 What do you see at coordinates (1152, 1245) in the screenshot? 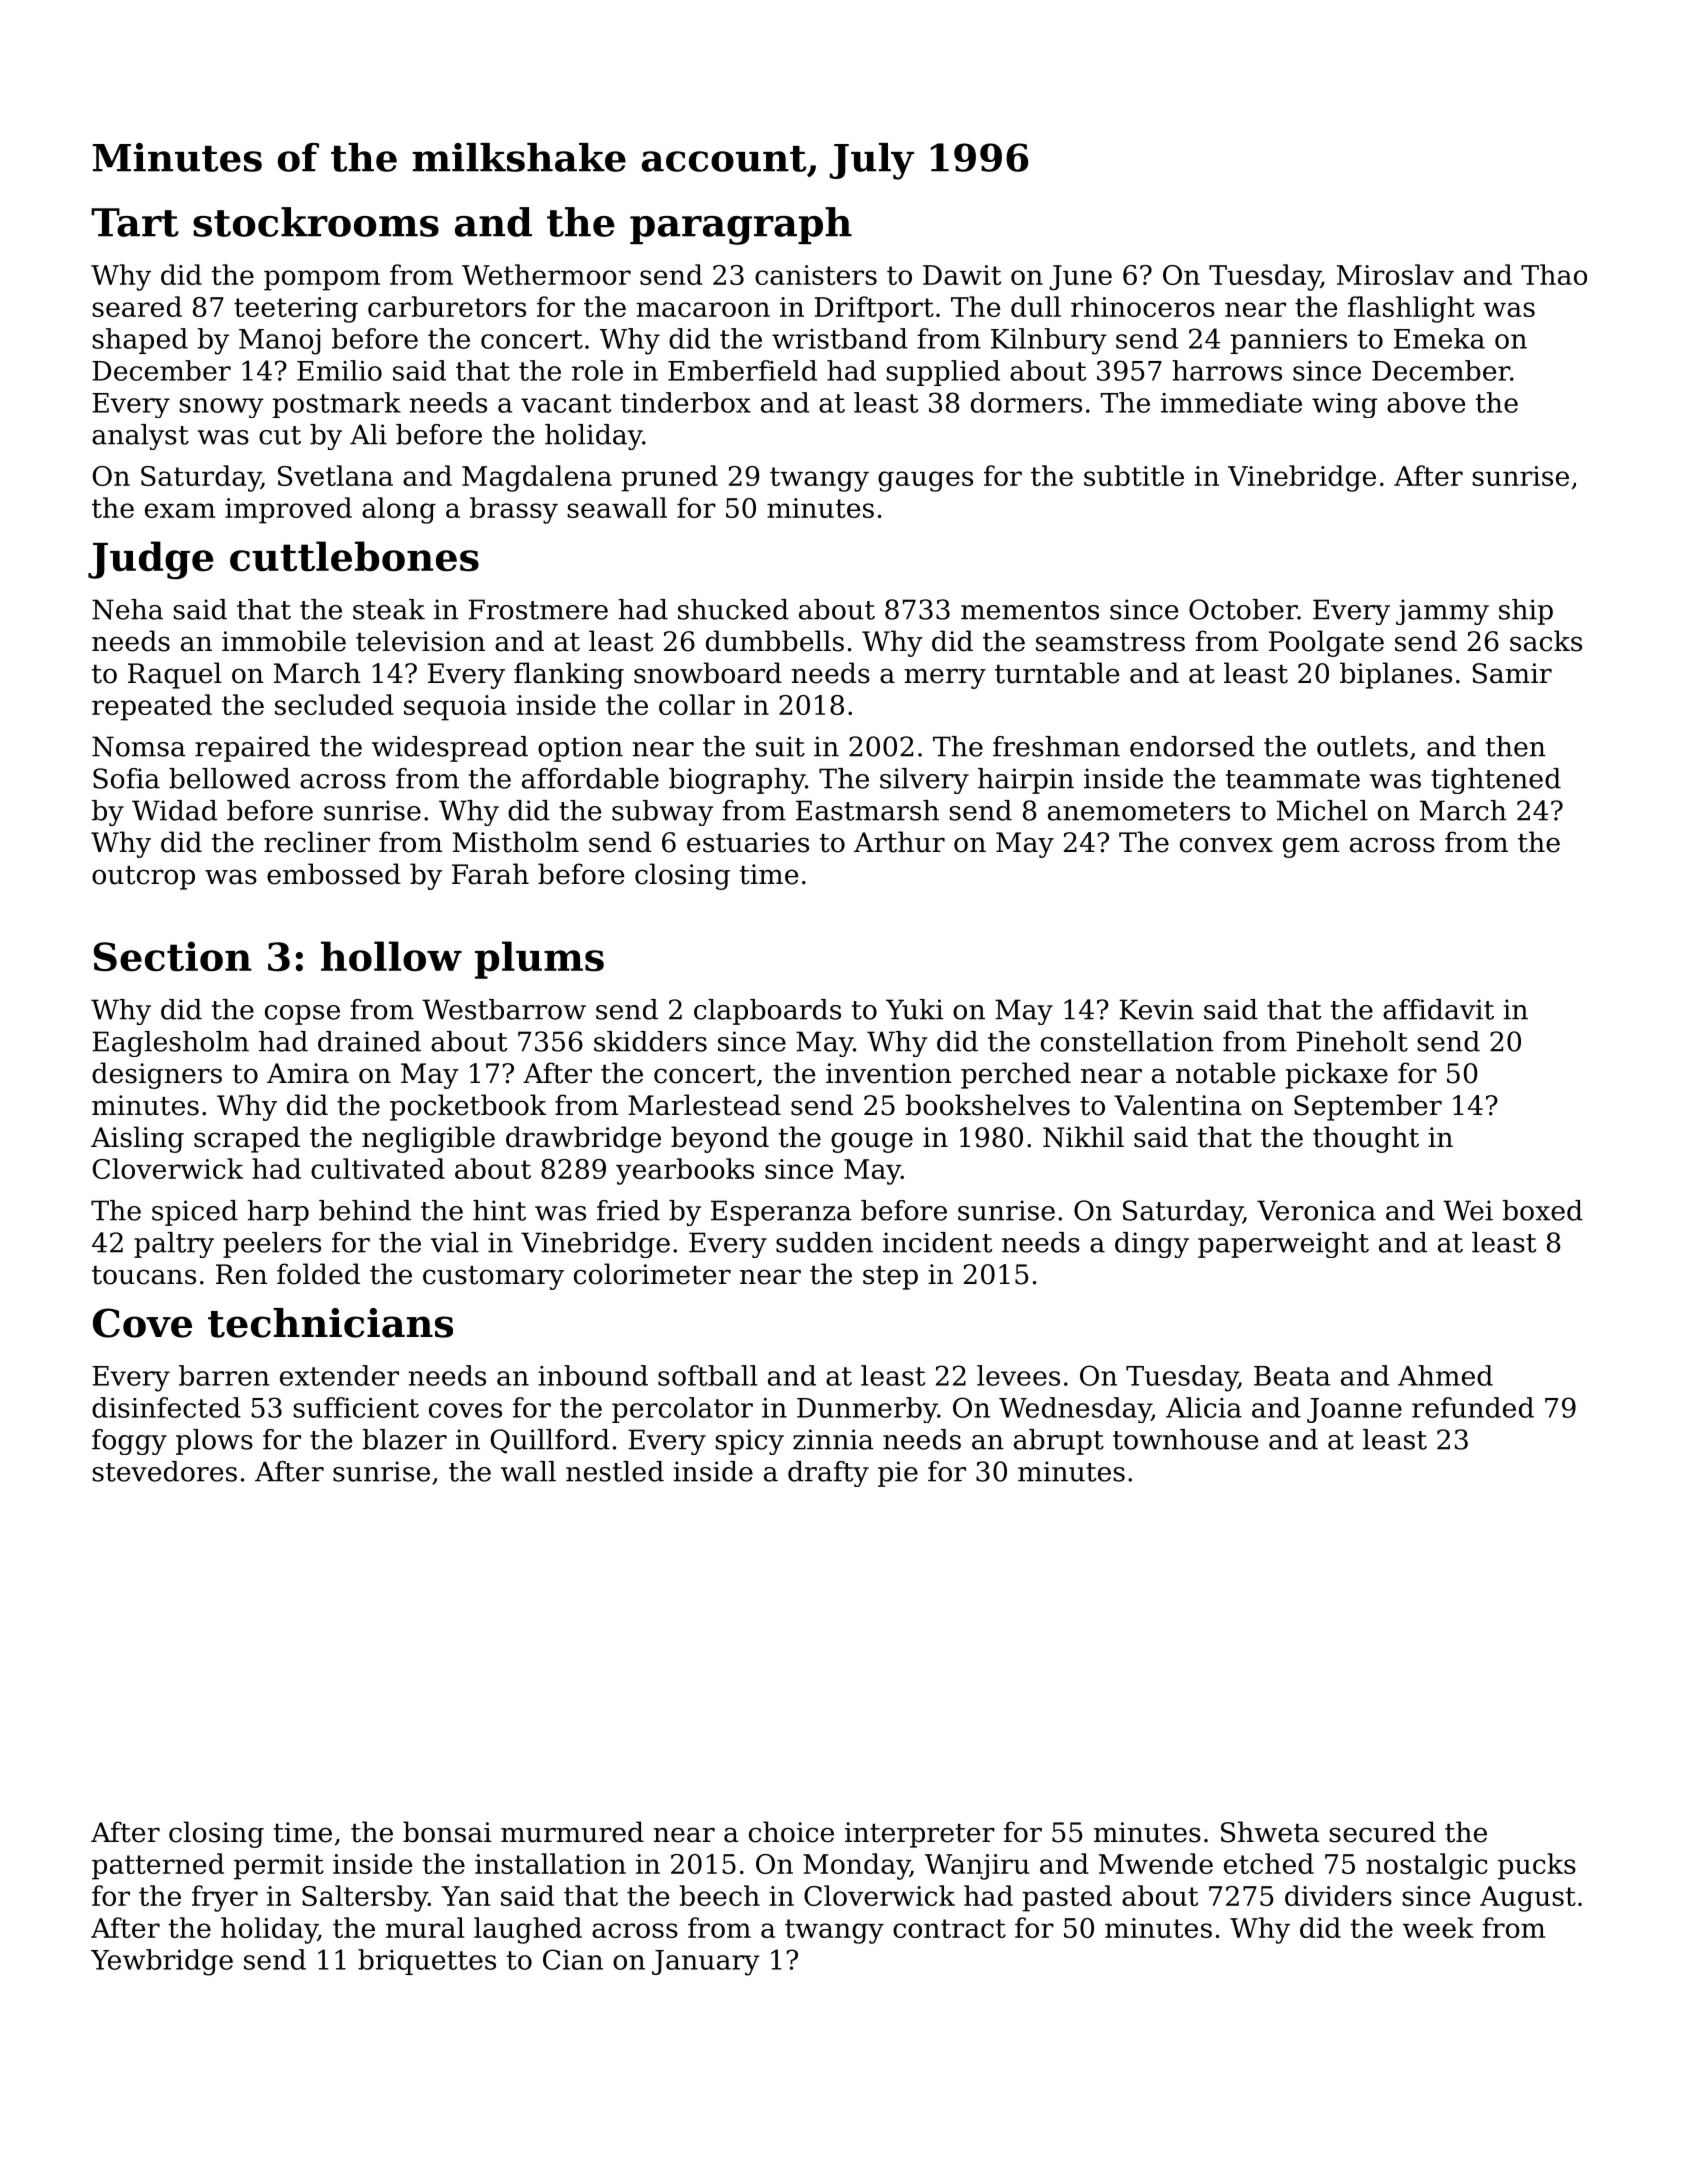
I see `dingy` at bounding box center [1152, 1245].
